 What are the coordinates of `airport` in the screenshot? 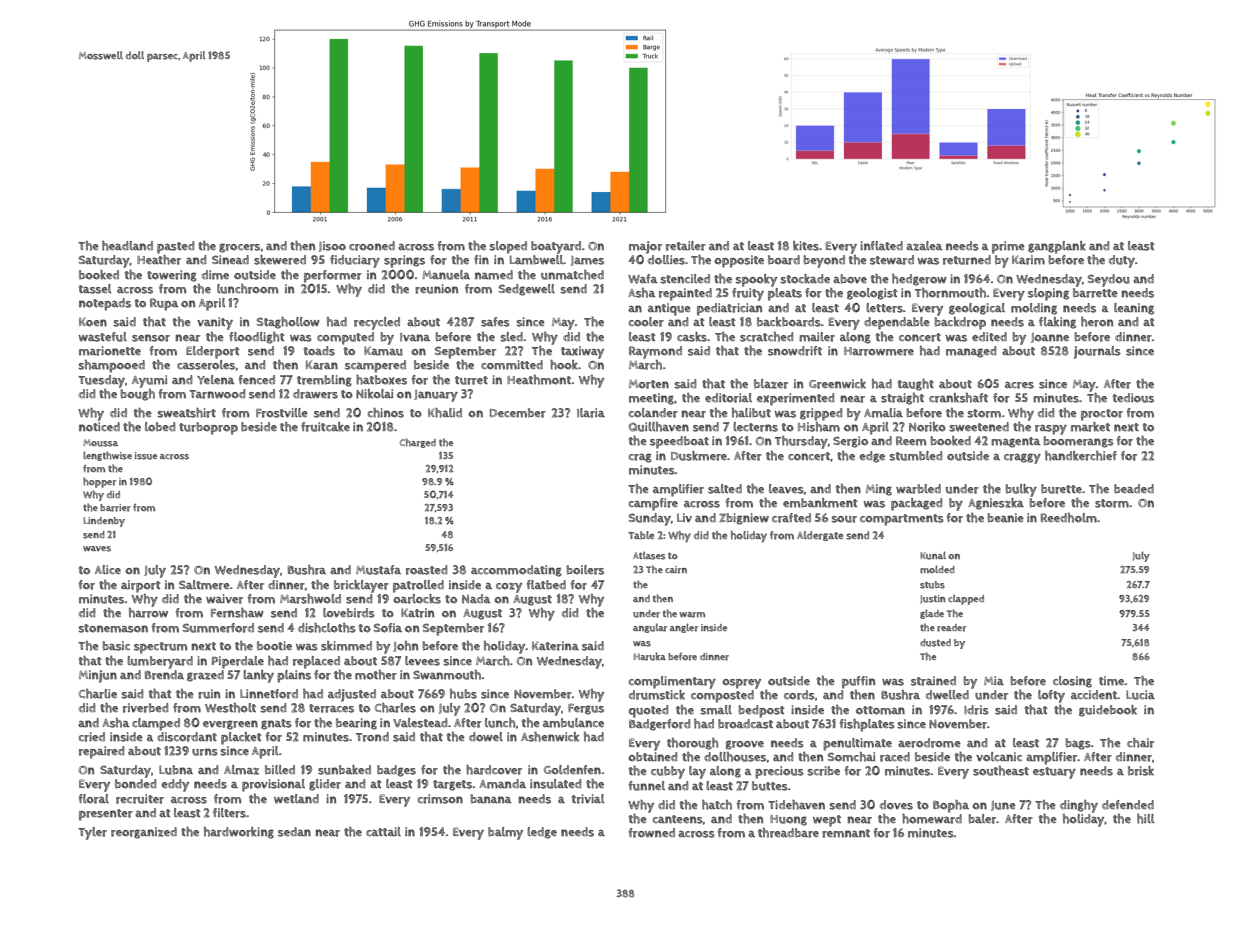 It's located at (141, 586).
